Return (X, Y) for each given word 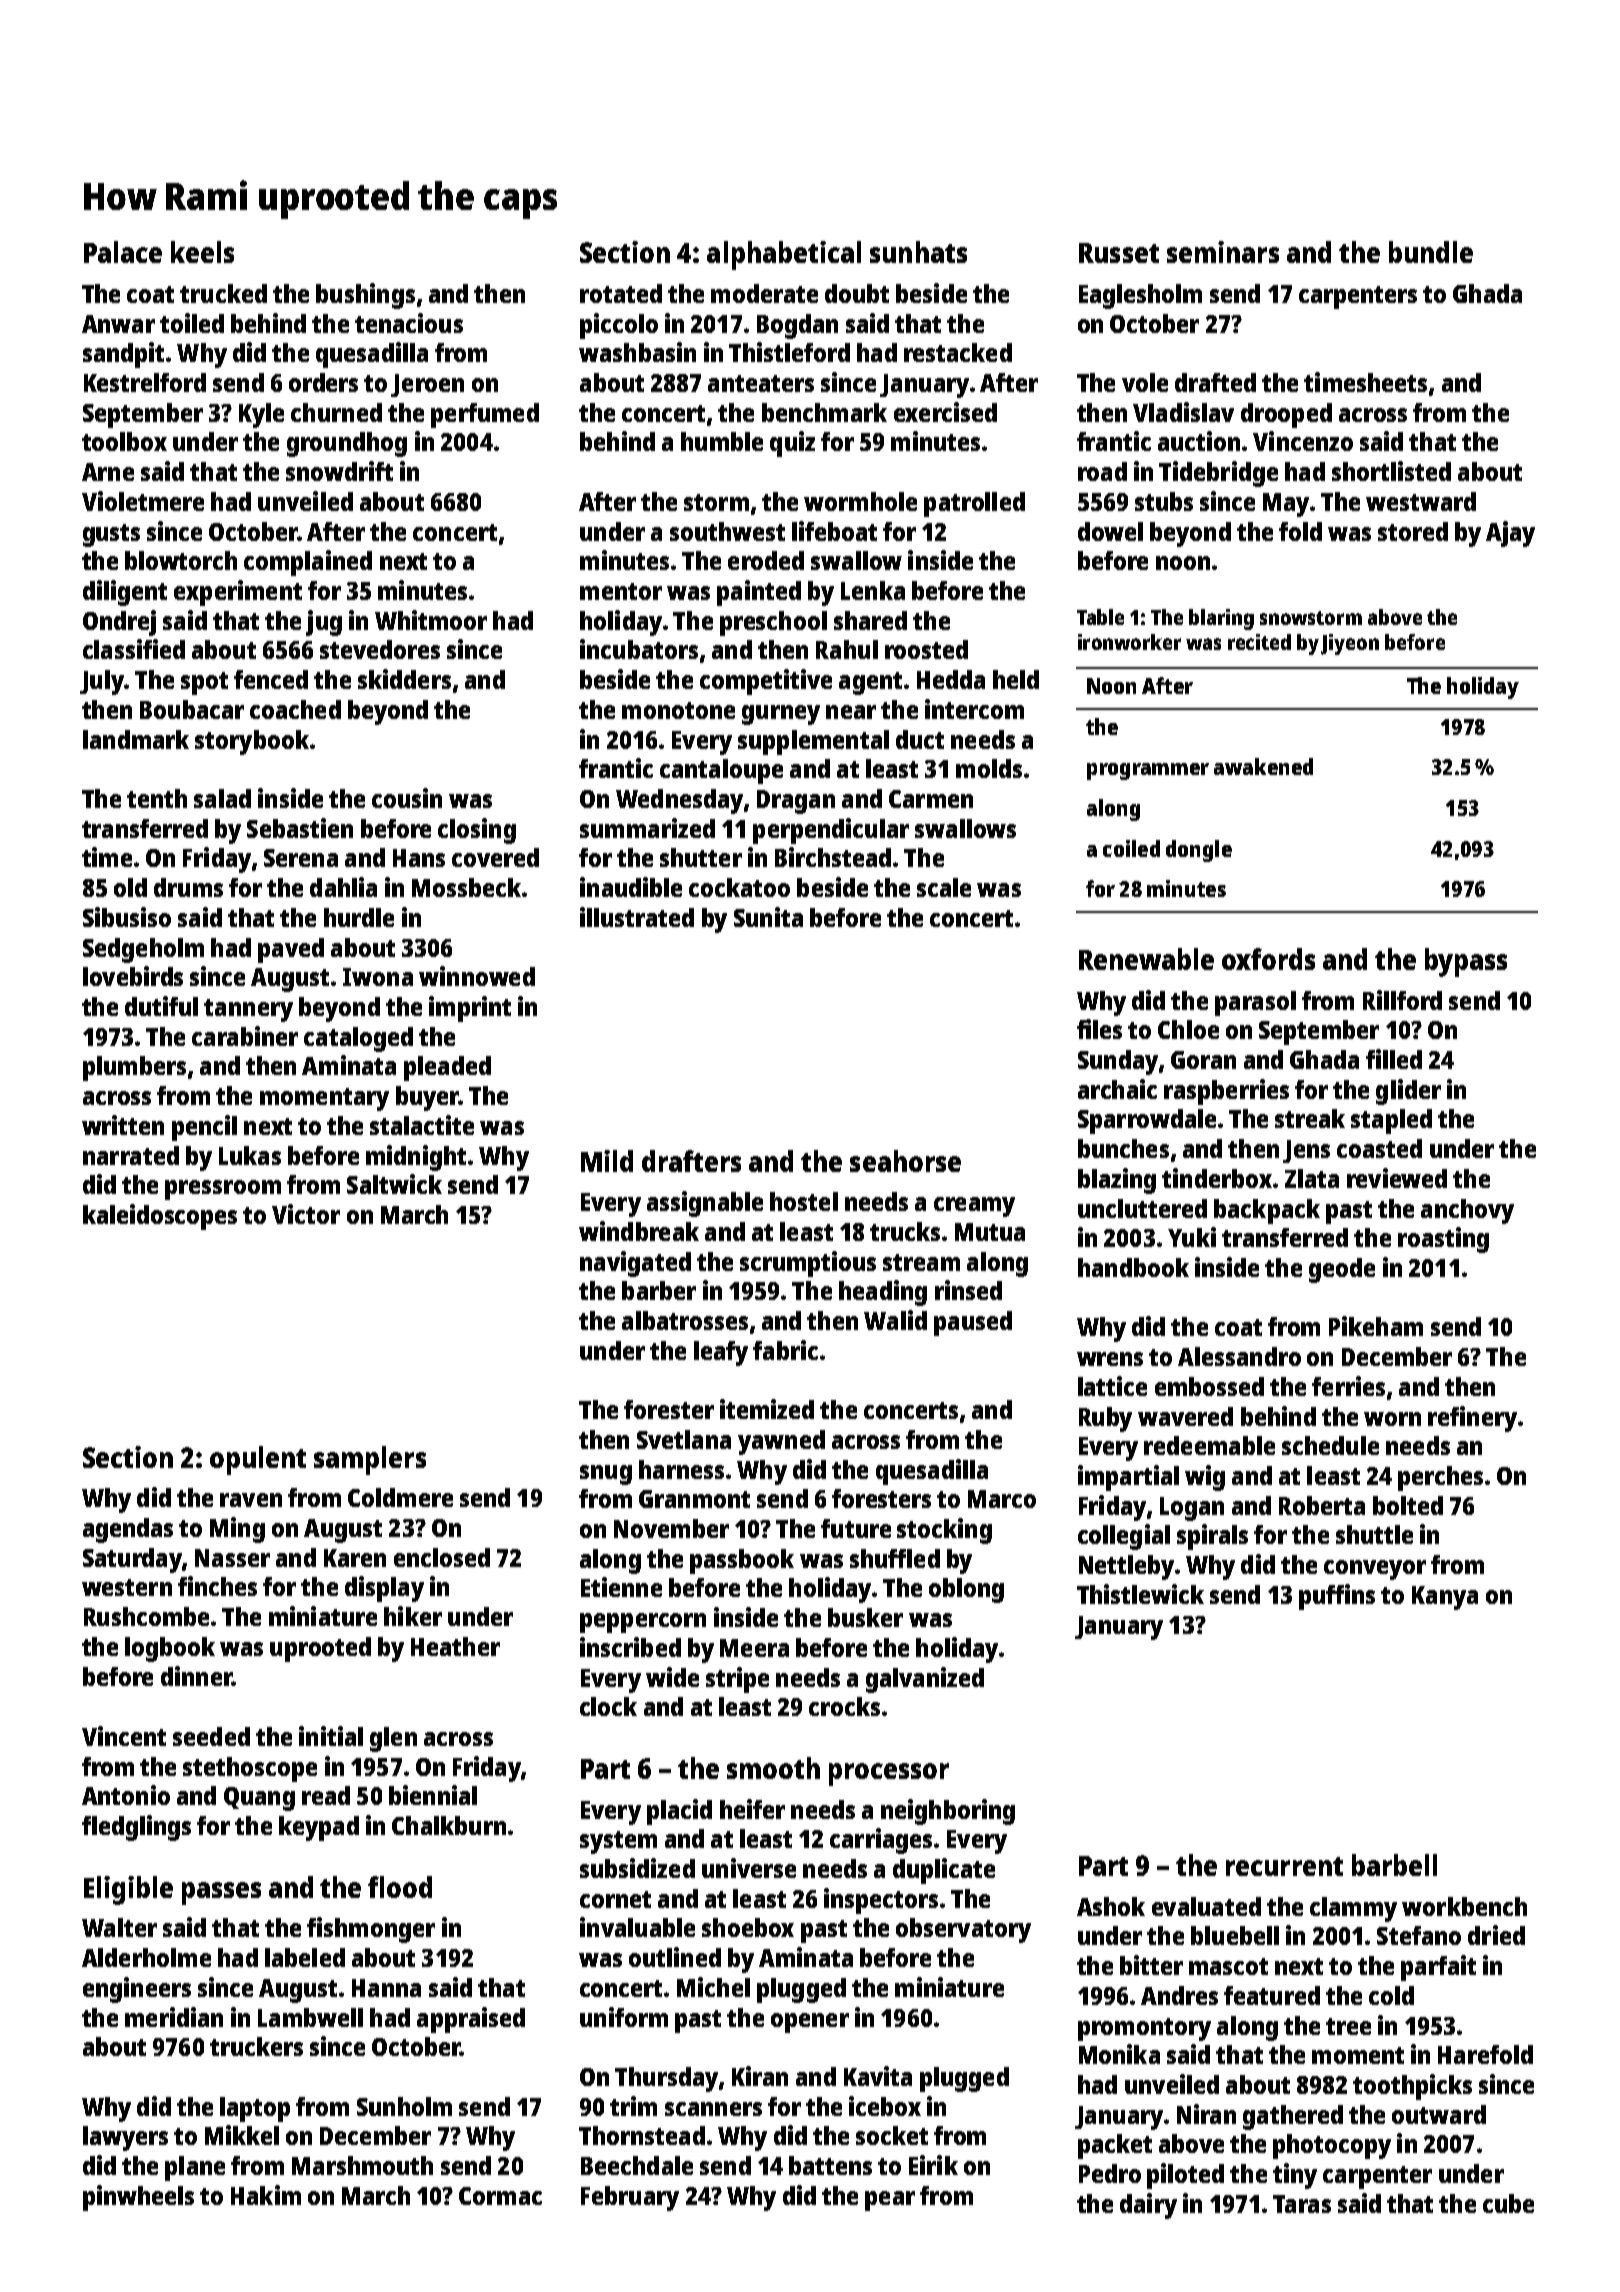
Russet (1119, 253)
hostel (804, 1201)
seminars (1223, 252)
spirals (1212, 1537)
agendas (128, 1530)
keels (202, 252)
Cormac (500, 2196)
